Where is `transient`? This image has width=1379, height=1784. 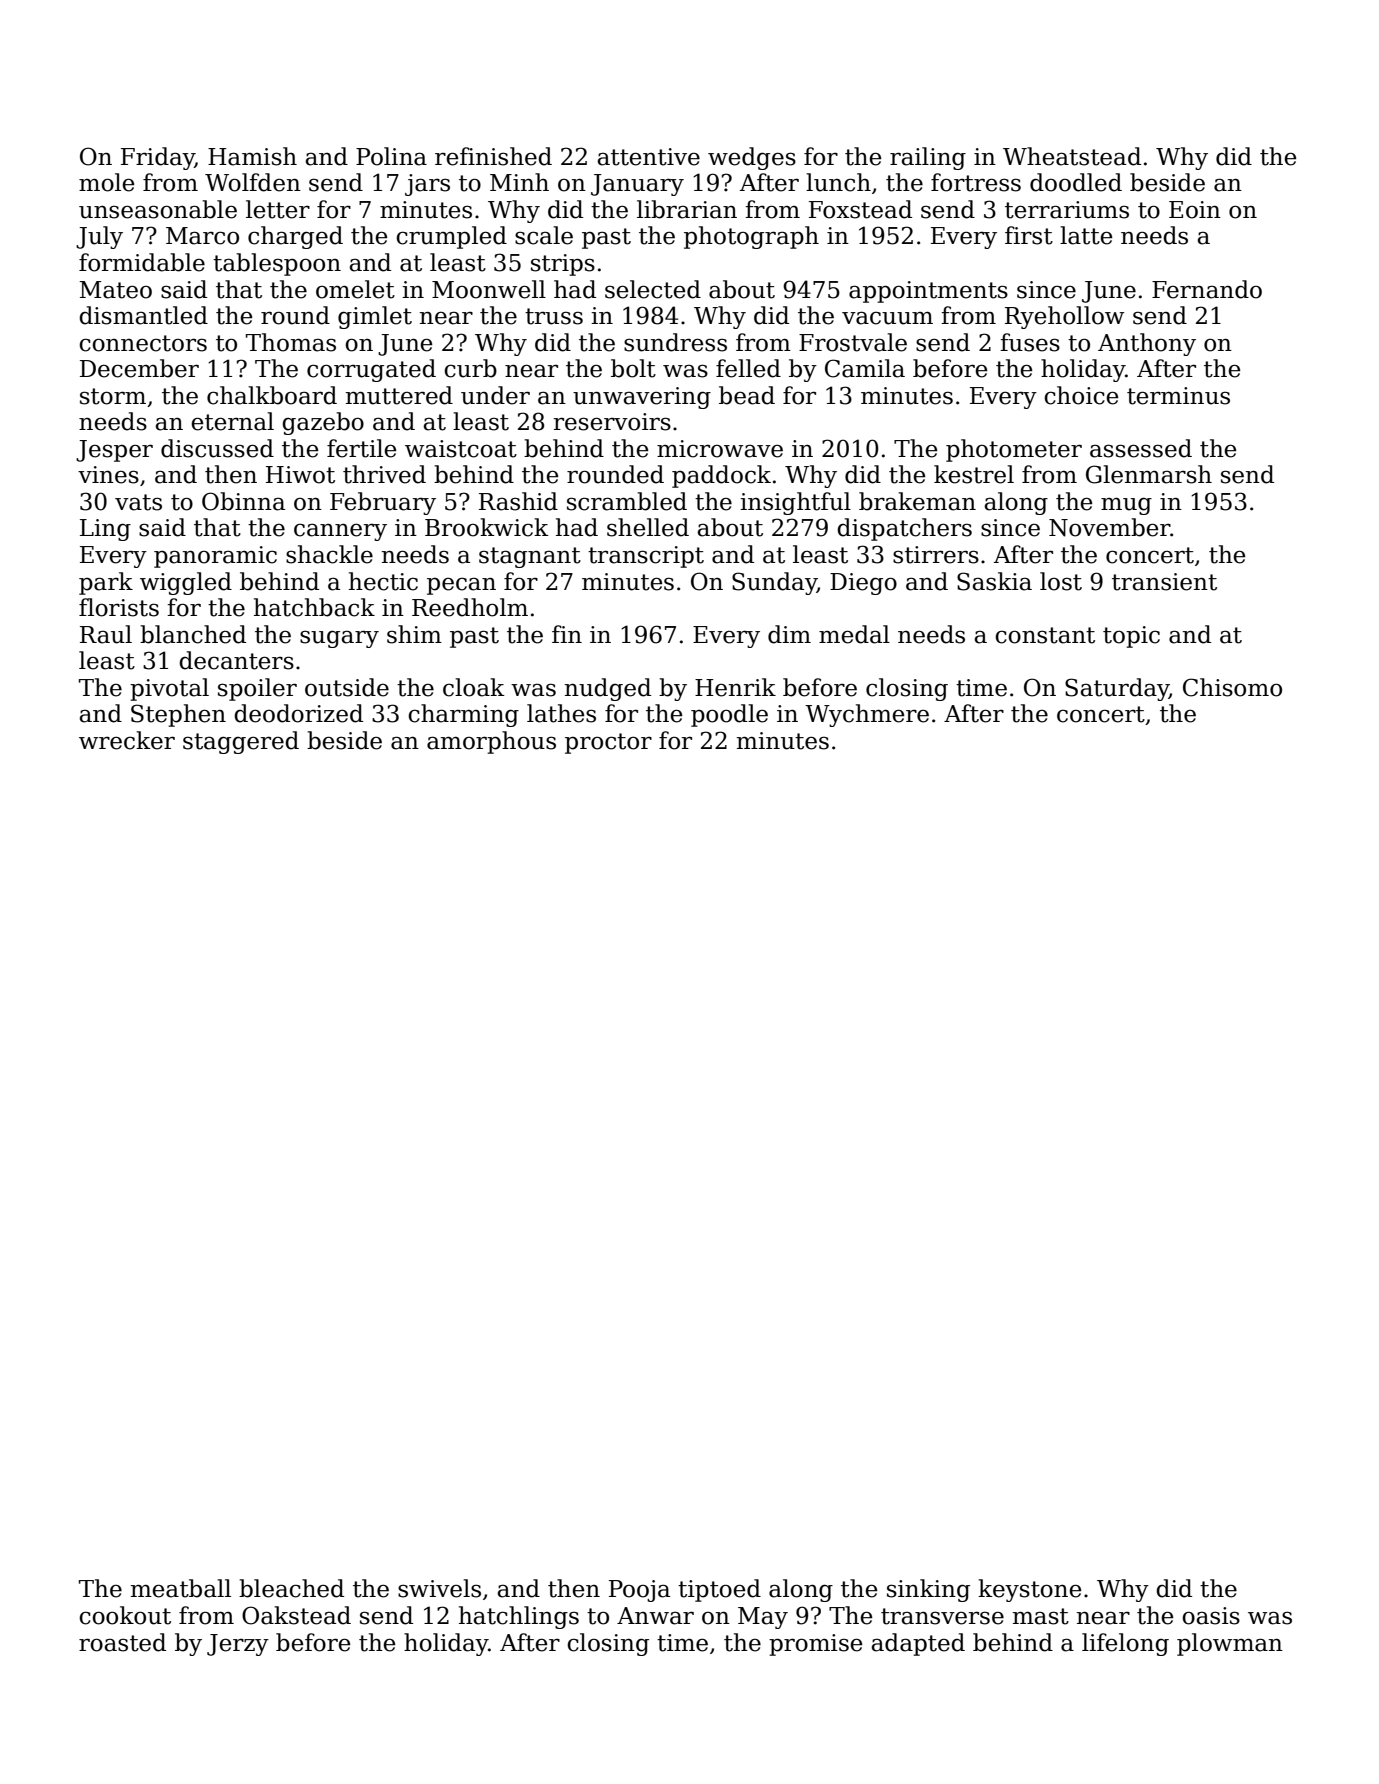
transient is located at coordinates (1164, 582).
